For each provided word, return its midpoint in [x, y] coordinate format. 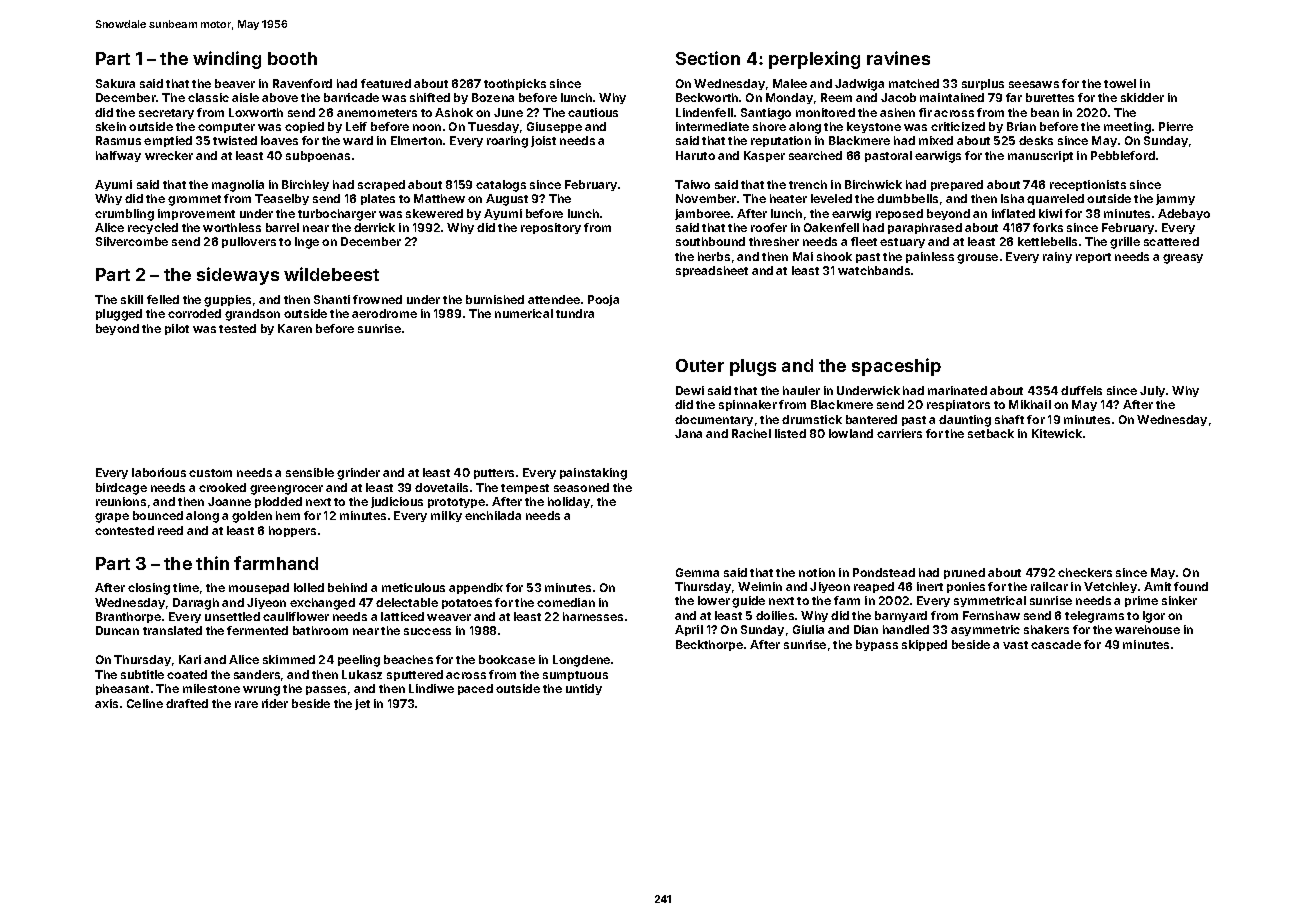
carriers [899, 433]
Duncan [117, 630]
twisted [235, 140]
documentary [714, 420]
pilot [177, 329]
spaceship [896, 367]
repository [551, 228]
